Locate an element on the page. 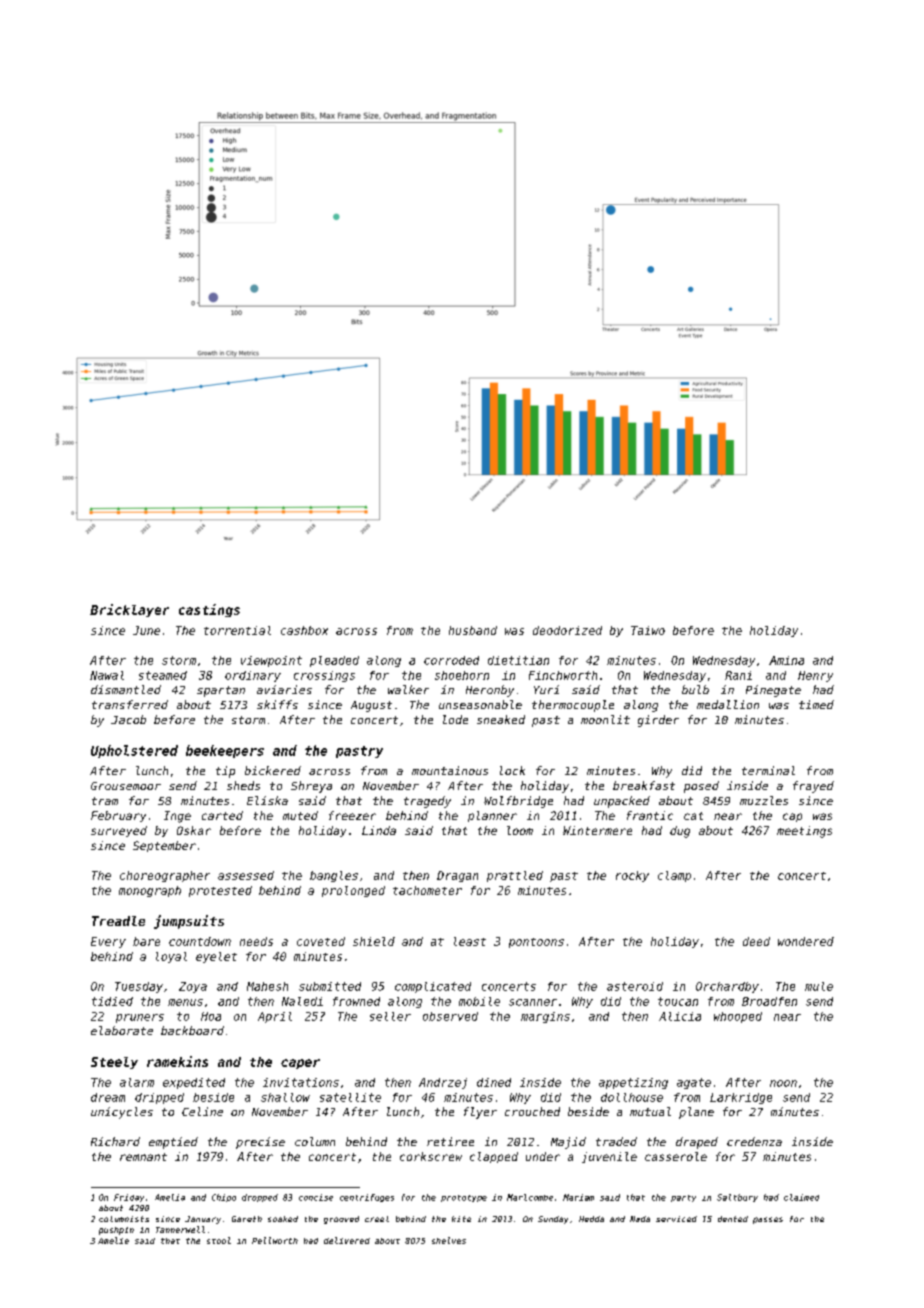  dream is located at coordinates (108, 1097).
